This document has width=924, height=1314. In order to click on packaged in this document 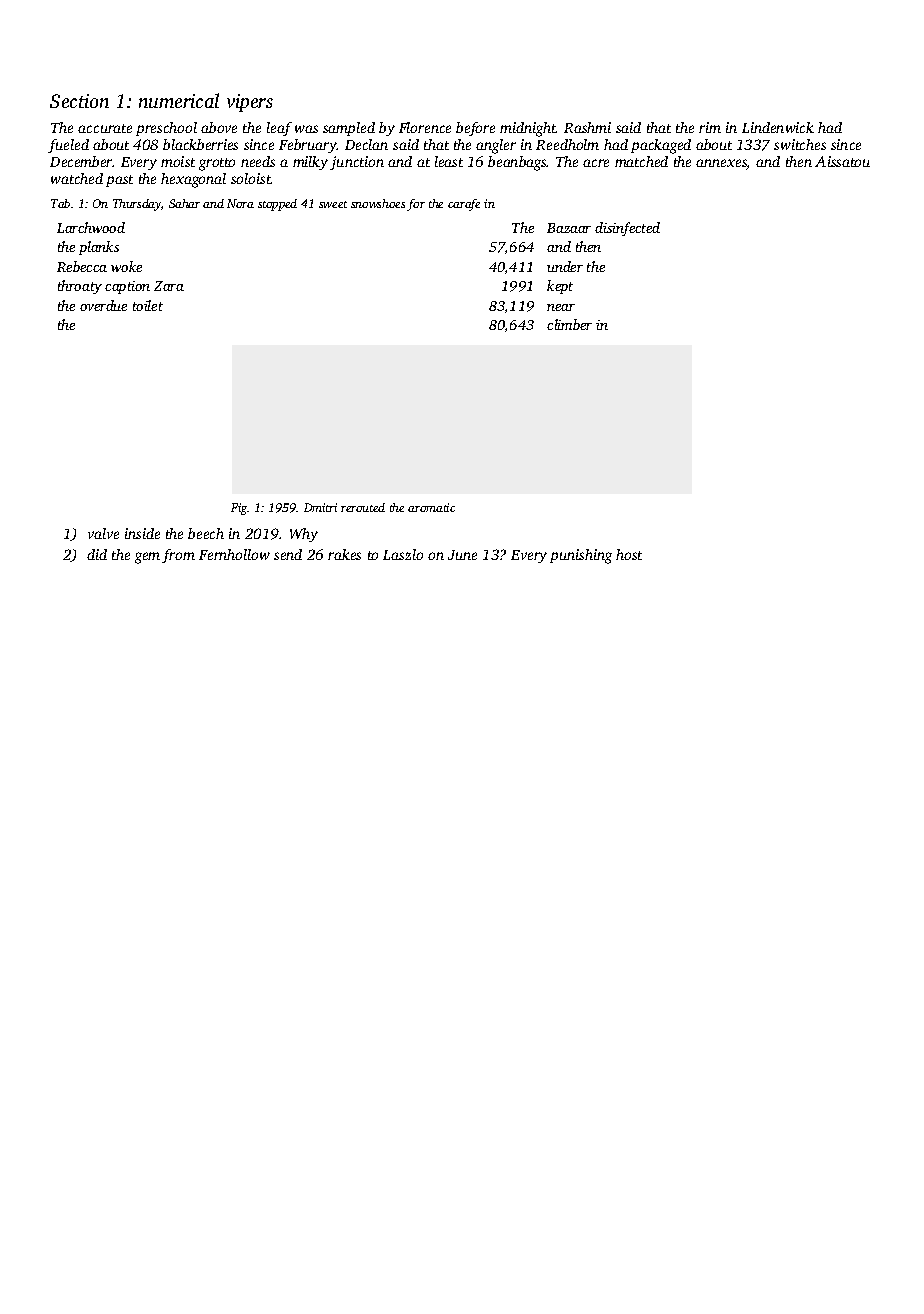, I will do `click(661, 146)`.
